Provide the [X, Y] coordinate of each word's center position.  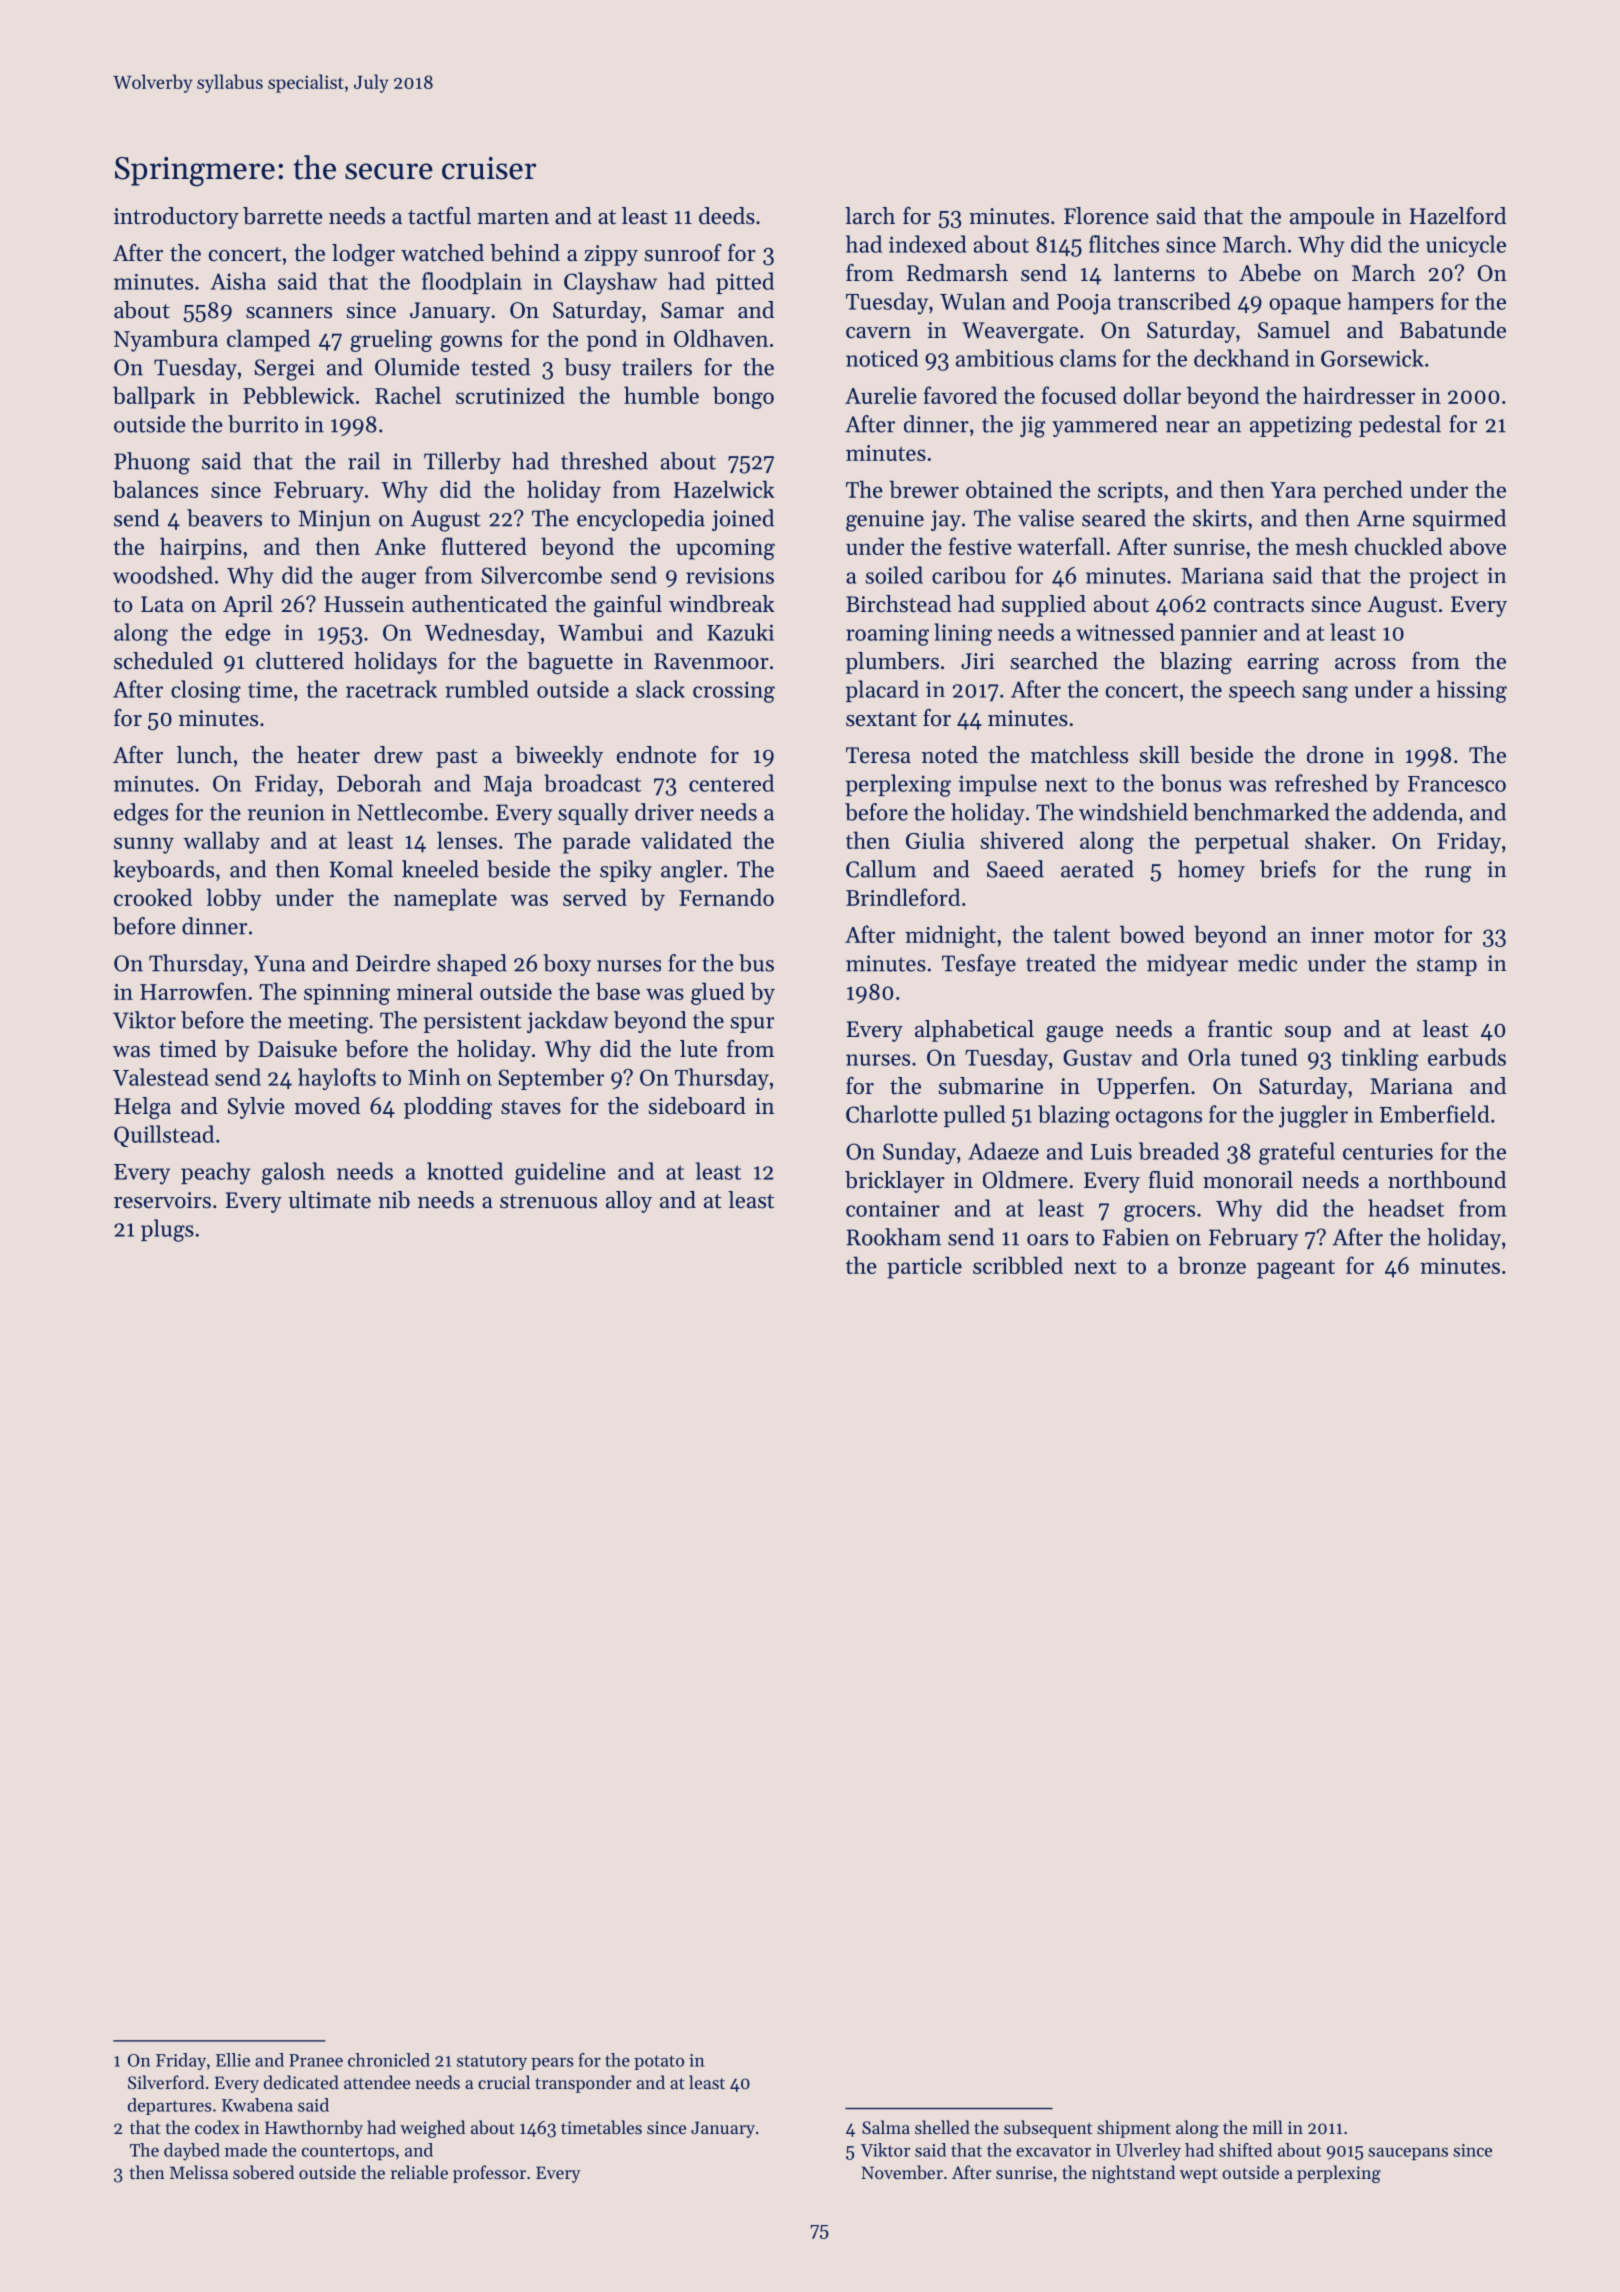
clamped [268, 340]
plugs [167, 1230]
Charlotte [892, 1114]
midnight [950, 936]
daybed [192, 2152]
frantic [1240, 1029]
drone [1335, 755]
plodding [448, 1108]
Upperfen [1143, 1088]
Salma [886, 2127]
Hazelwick [724, 489]
